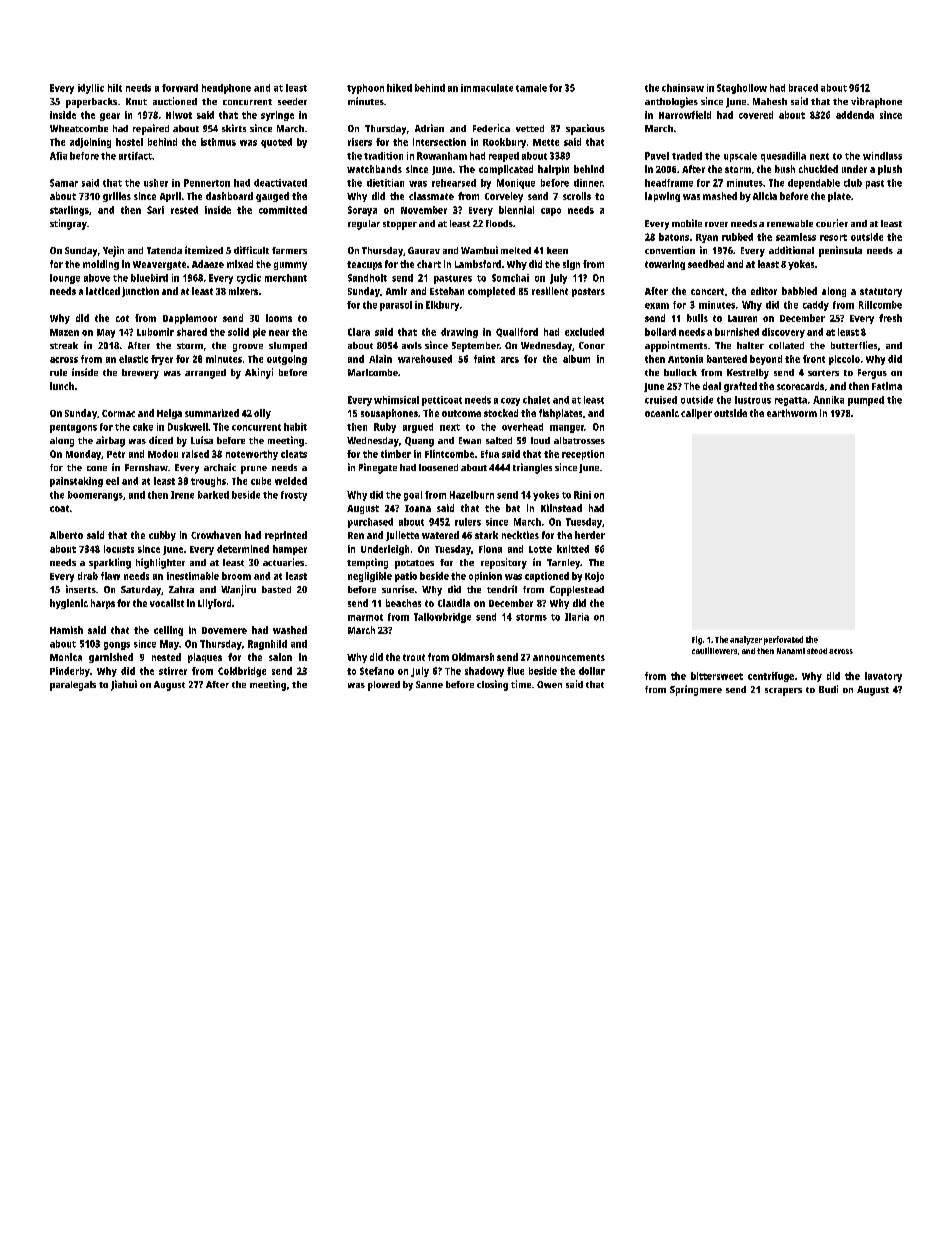 Image resolution: width=952 pixels, height=1233 pixels. I want to click on front, so click(814, 359).
